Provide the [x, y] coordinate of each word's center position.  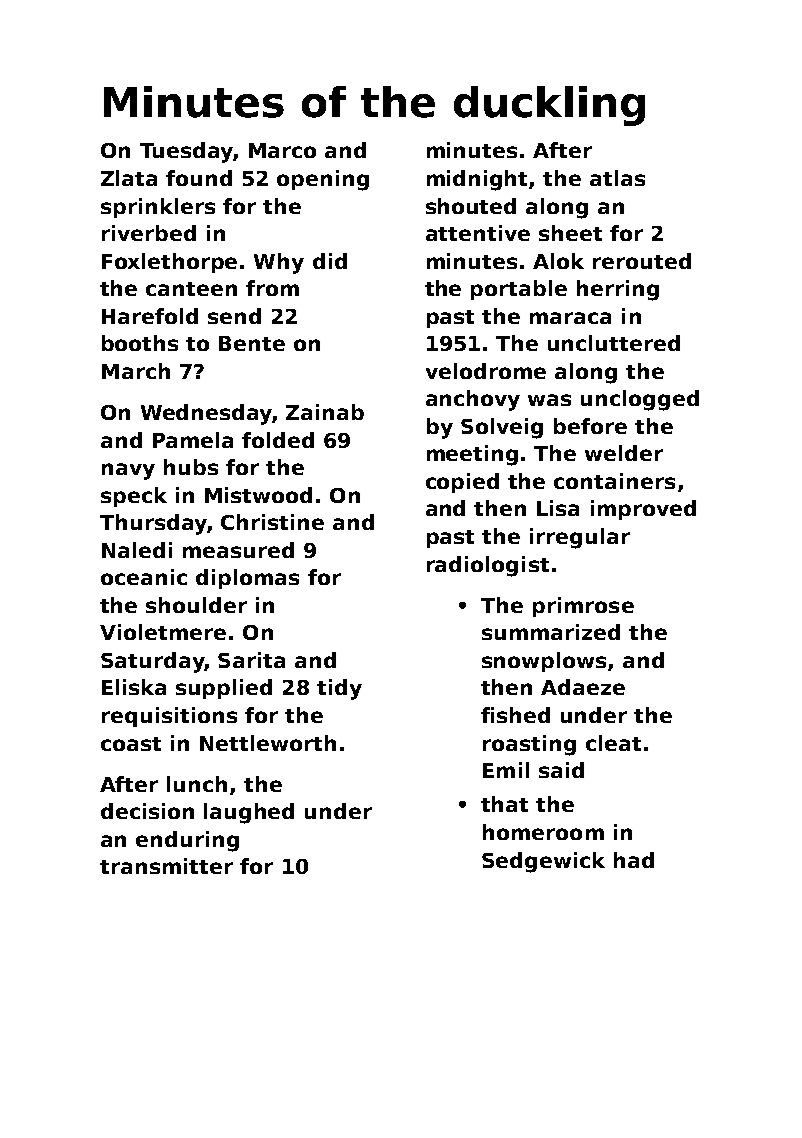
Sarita [251, 660]
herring [618, 290]
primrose [583, 607]
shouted [471, 206]
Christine [272, 522]
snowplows [544, 662]
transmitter [166, 866]
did [330, 261]
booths [140, 343]
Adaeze [583, 687]
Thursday [153, 524]
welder [624, 453]
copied [462, 483]
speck [134, 497]
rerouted [642, 261]
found [199, 178]
